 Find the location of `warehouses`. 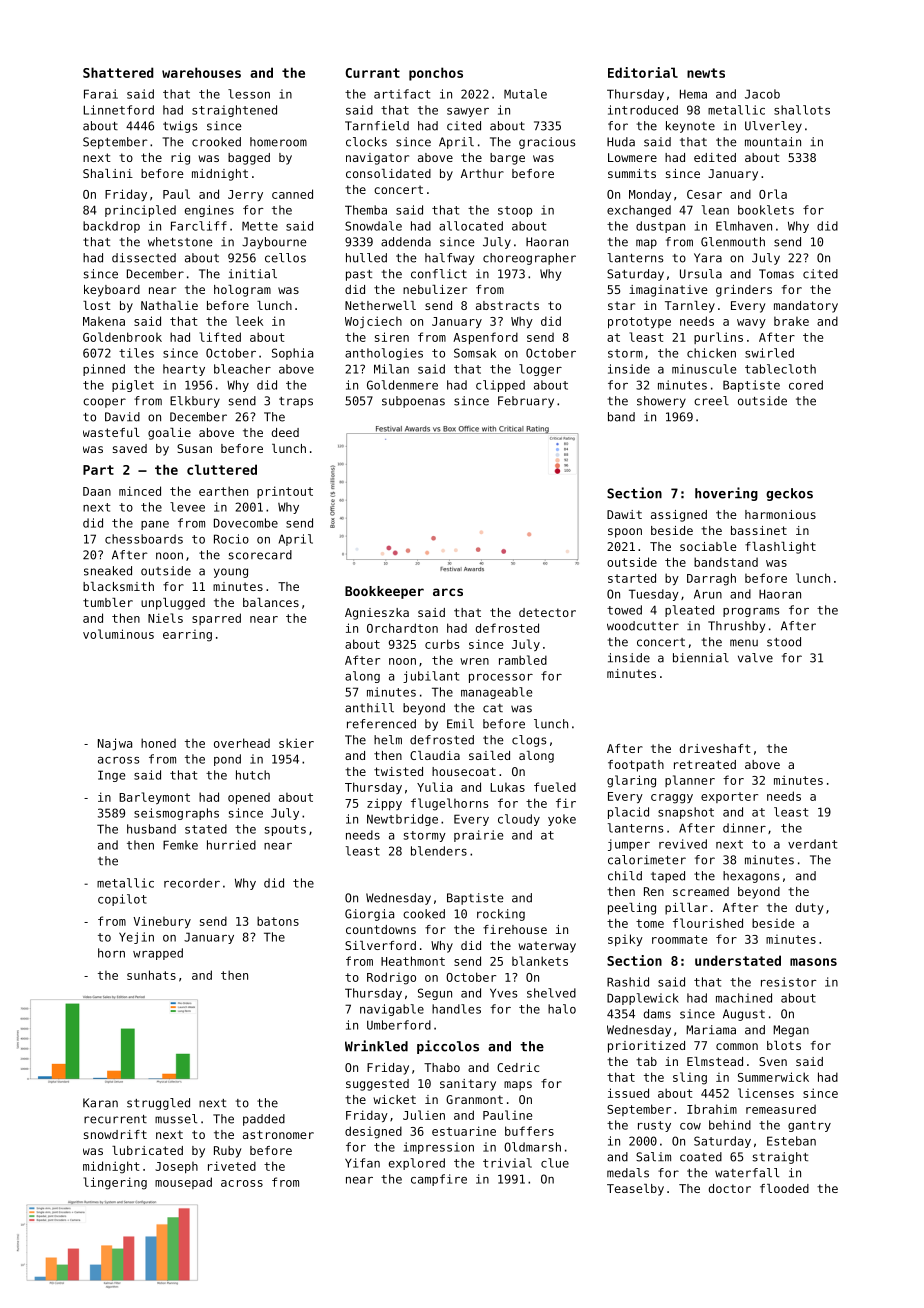

warehouses is located at coordinates (201, 72).
